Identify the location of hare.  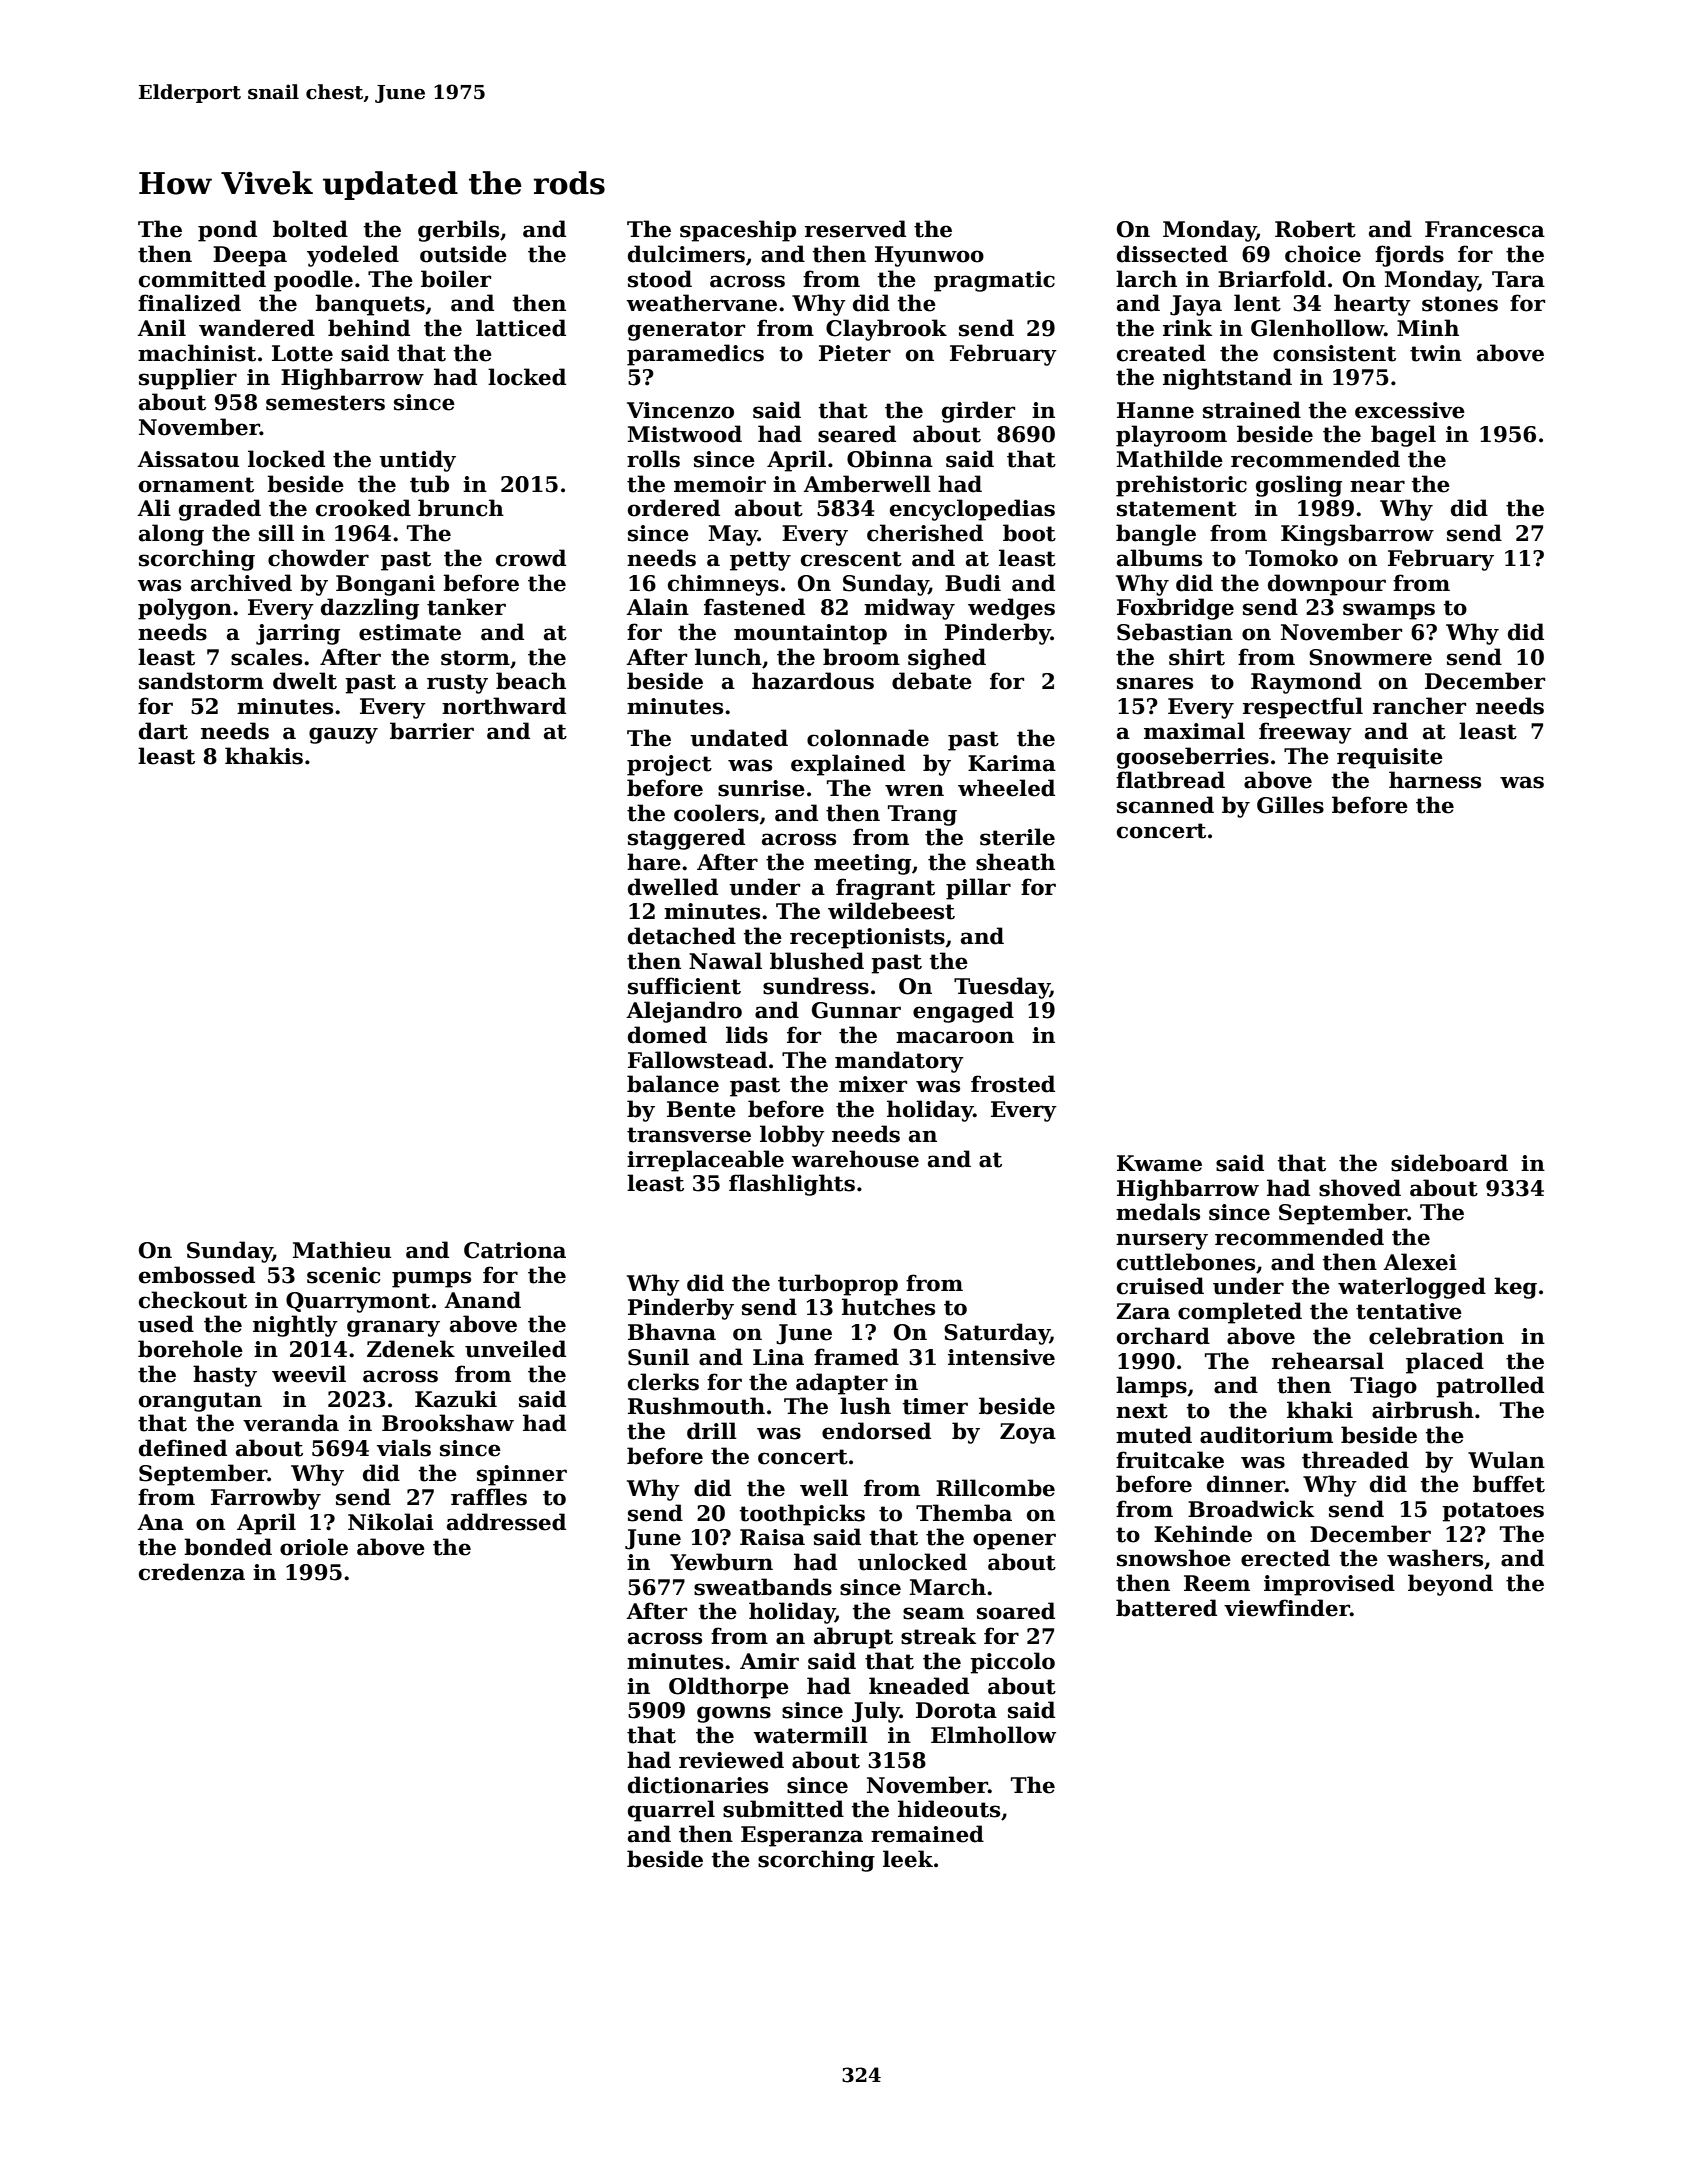
(654, 862).
